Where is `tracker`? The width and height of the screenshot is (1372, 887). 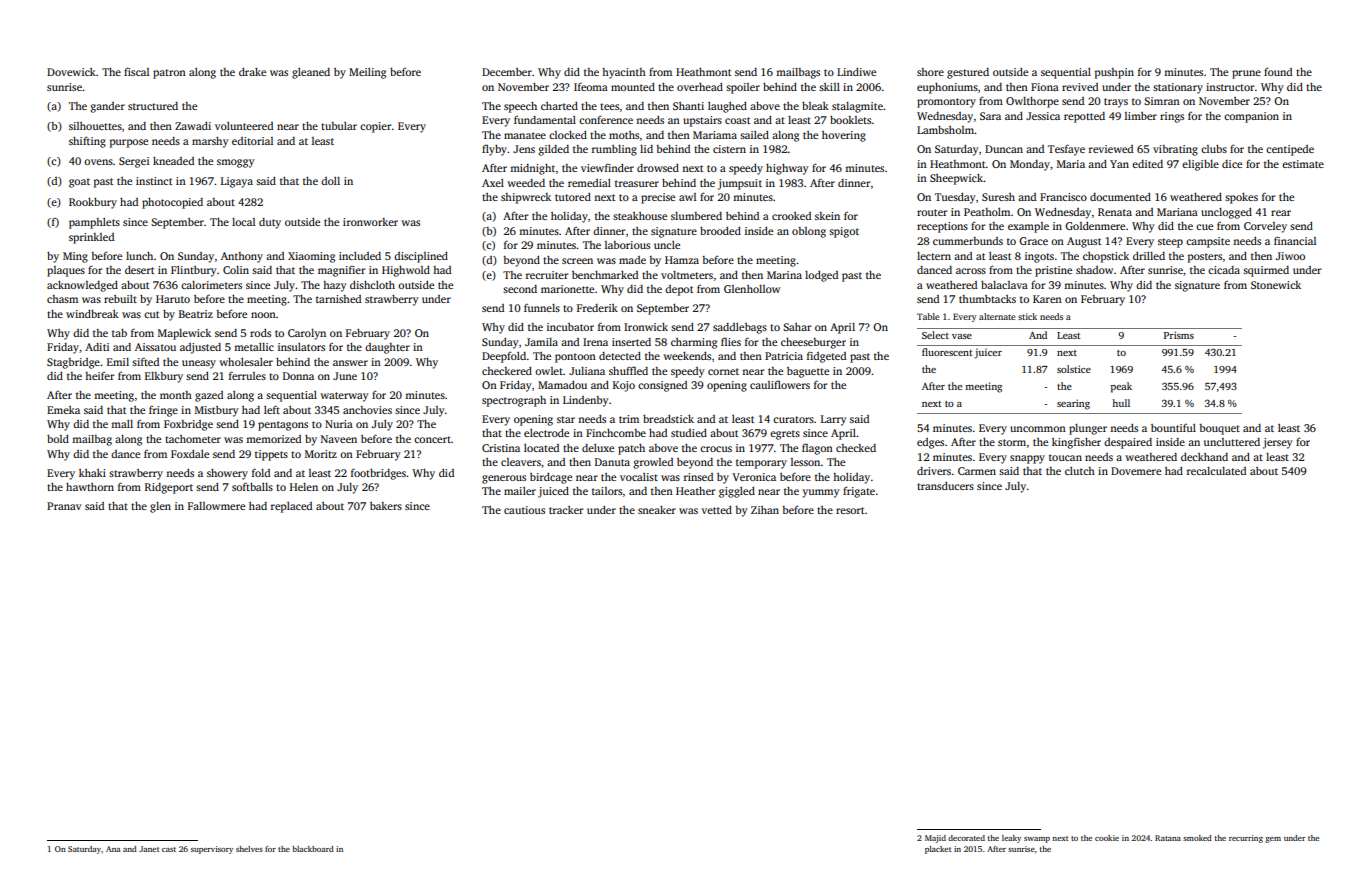
tracker is located at coordinates (566, 510).
